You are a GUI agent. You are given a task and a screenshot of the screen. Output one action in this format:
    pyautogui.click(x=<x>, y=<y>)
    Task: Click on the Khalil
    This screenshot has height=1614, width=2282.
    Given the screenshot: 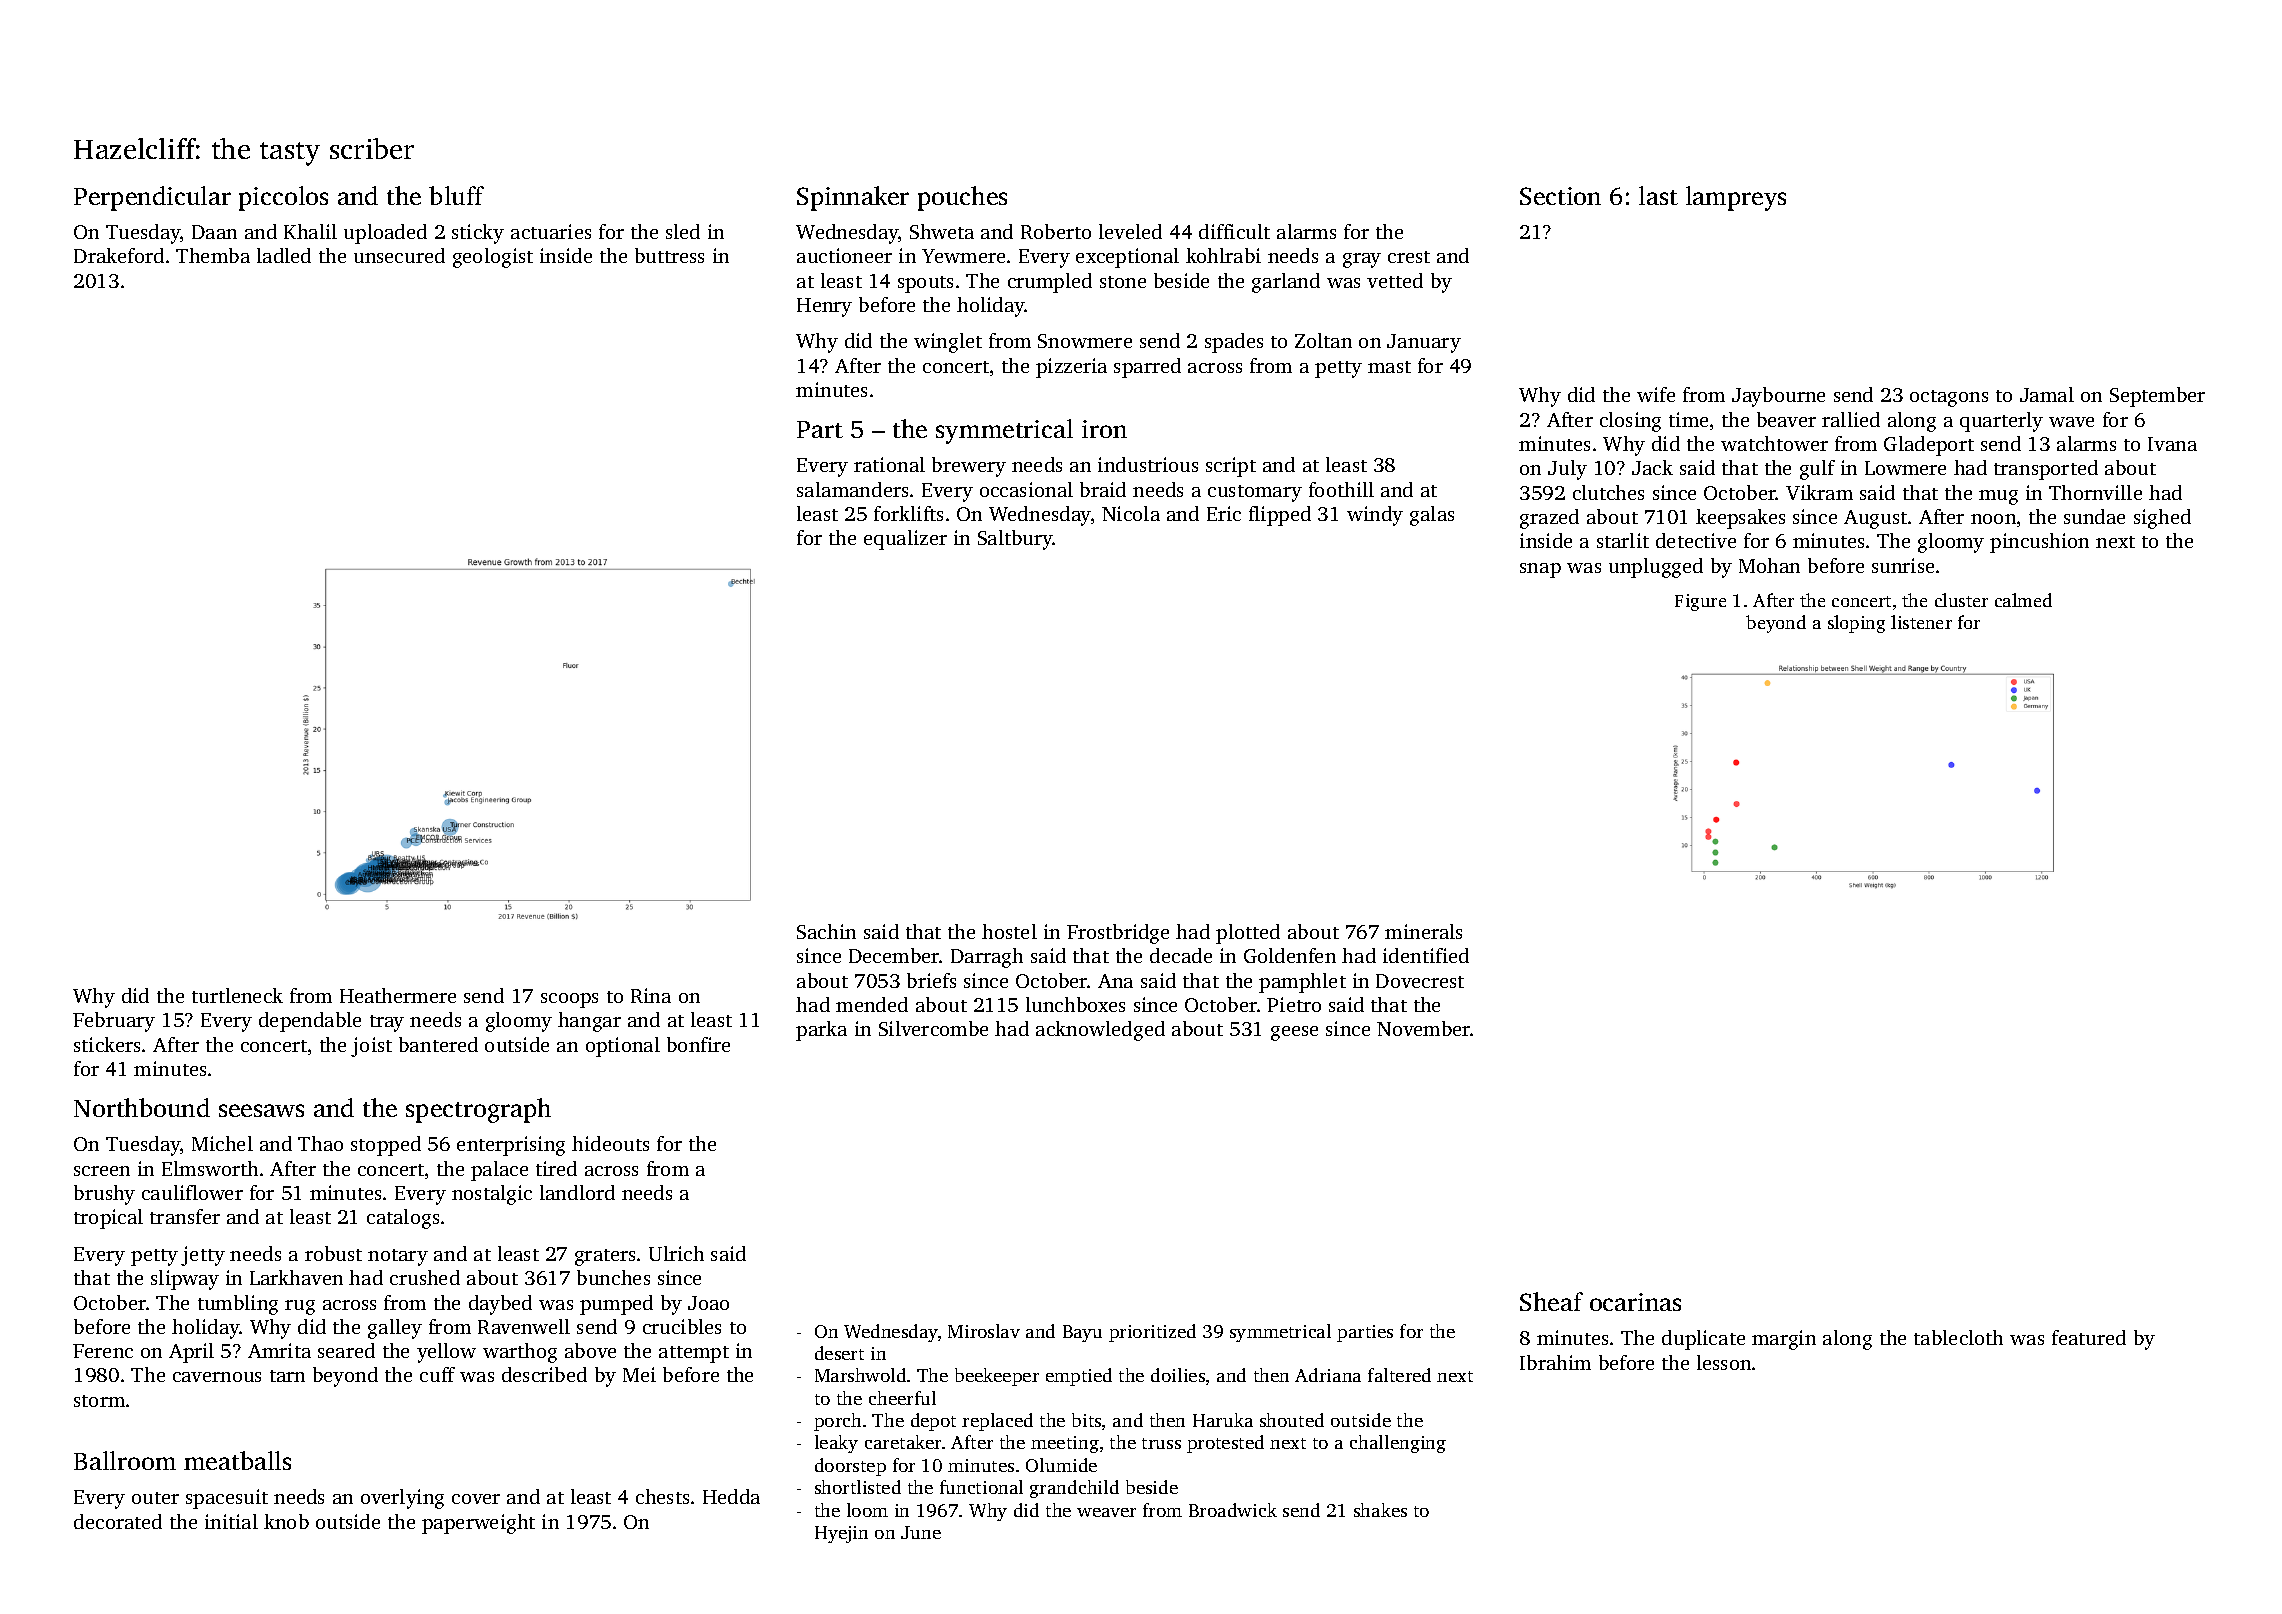 What is the action you would take?
    pyautogui.click(x=310, y=231)
